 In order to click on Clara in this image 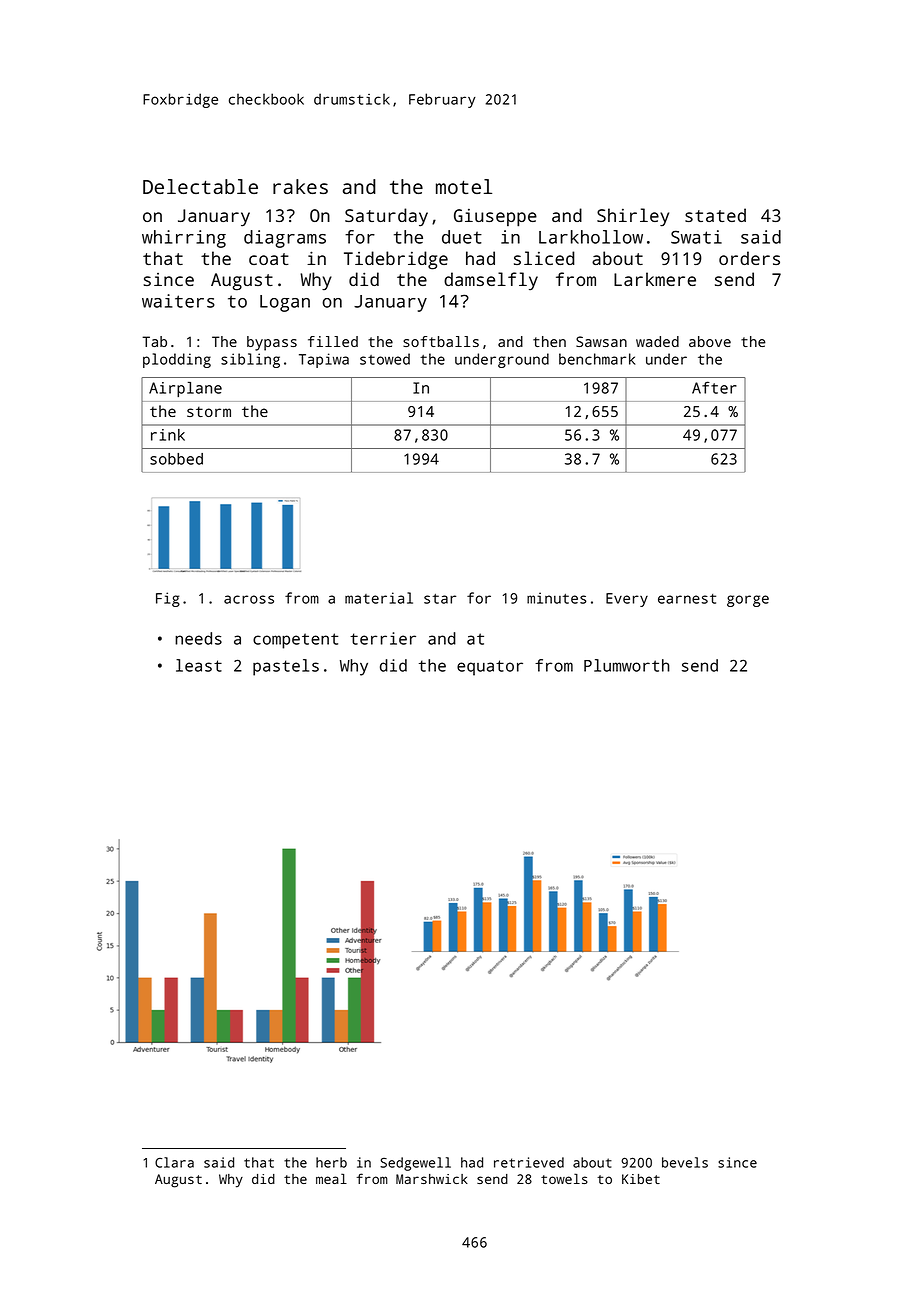, I will do `click(174, 1162)`.
